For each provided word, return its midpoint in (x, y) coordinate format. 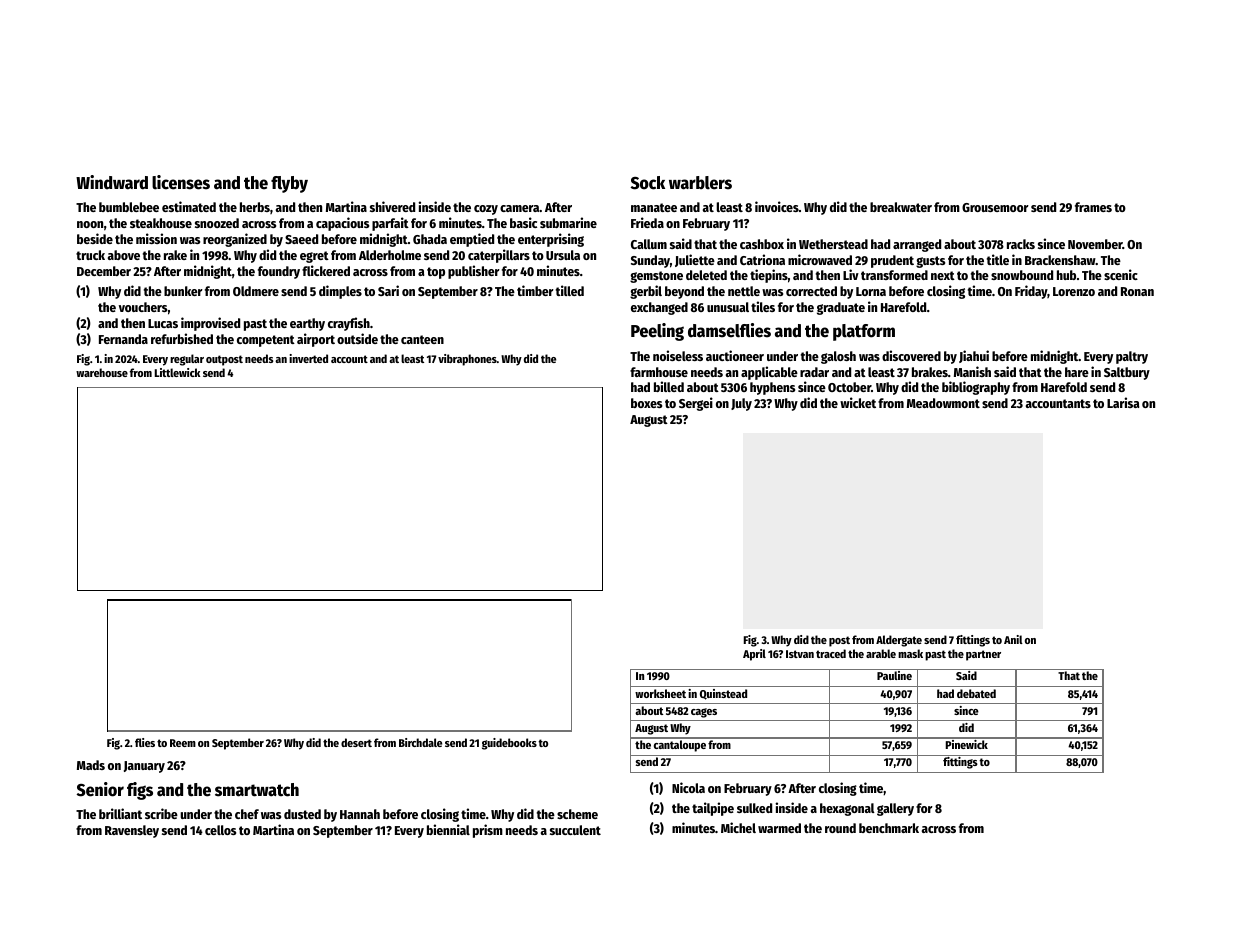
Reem (183, 743)
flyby (289, 184)
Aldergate (899, 641)
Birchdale (420, 742)
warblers (700, 183)
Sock (648, 183)
